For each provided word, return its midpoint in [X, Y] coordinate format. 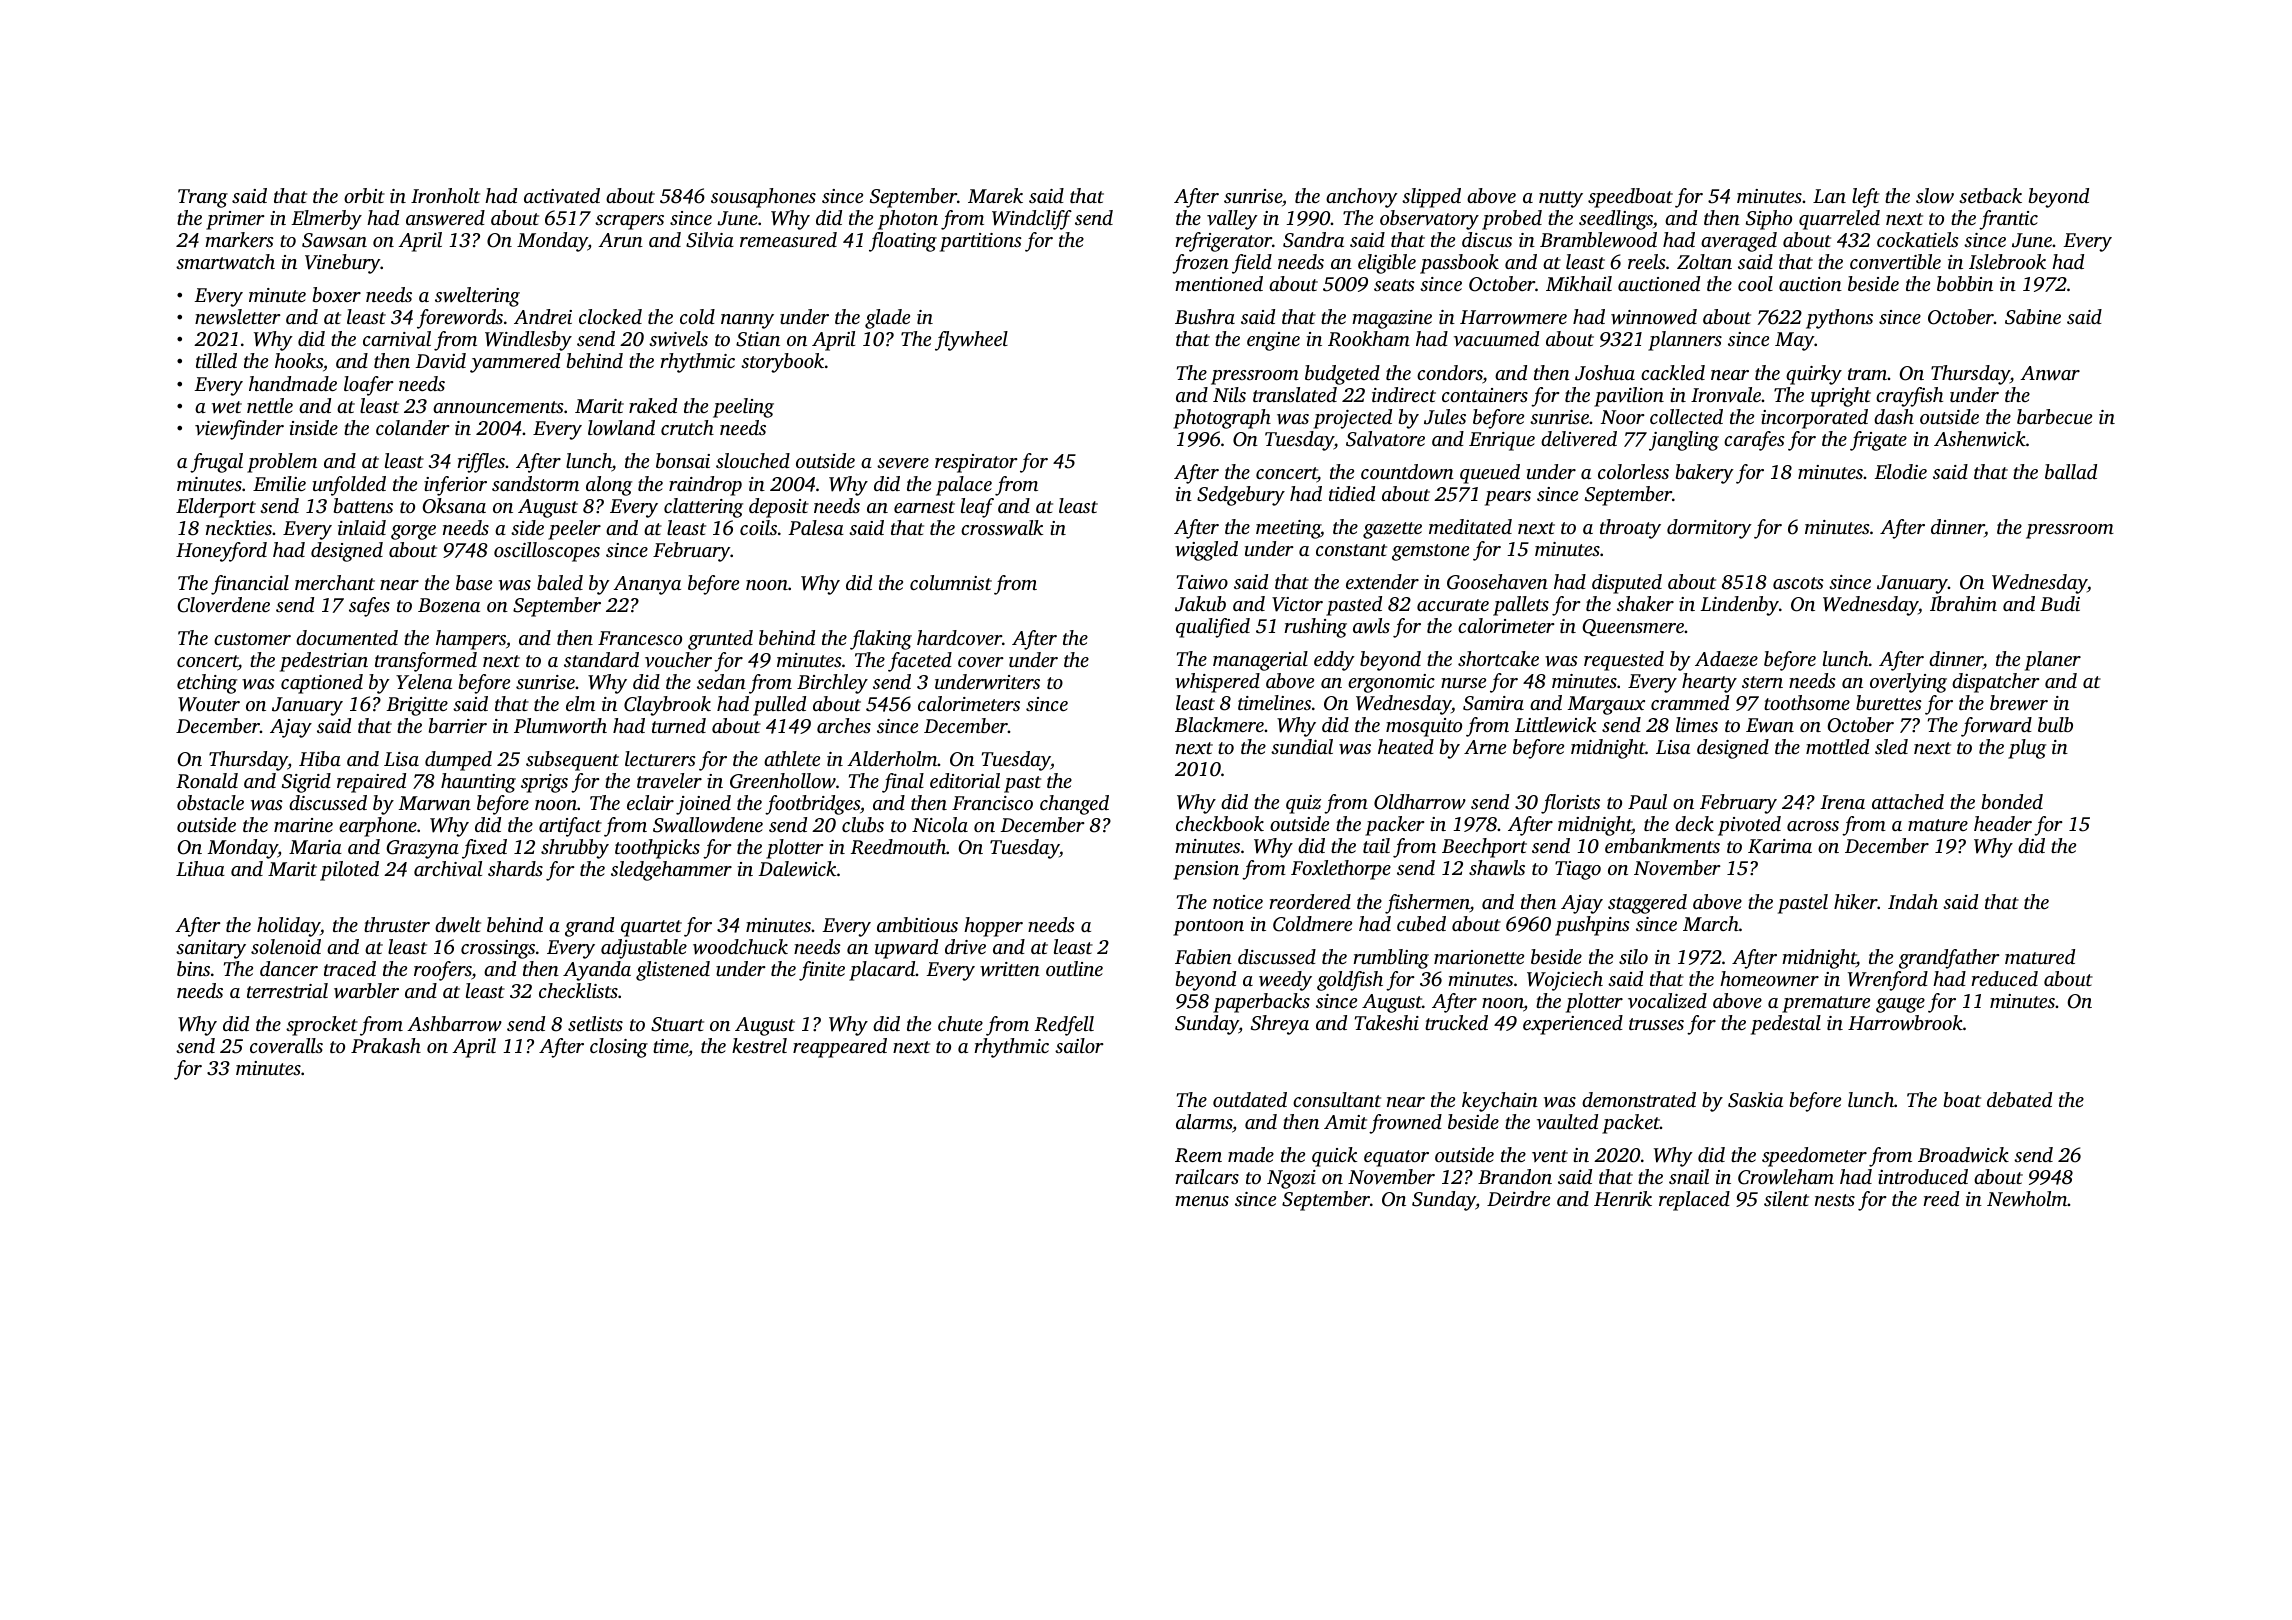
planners [1685, 341]
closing [619, 1048]
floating [903, 242]
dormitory [1709, 529]
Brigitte [417, 706]
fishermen [1427, 904]
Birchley [832, 684]
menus [1202, 1201]
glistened [673, 971]
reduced [2004, 978]
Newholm [2027, 1199]
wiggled [1206, 551]
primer [235, 220]
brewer [2019, 702]
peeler [574, 530]
